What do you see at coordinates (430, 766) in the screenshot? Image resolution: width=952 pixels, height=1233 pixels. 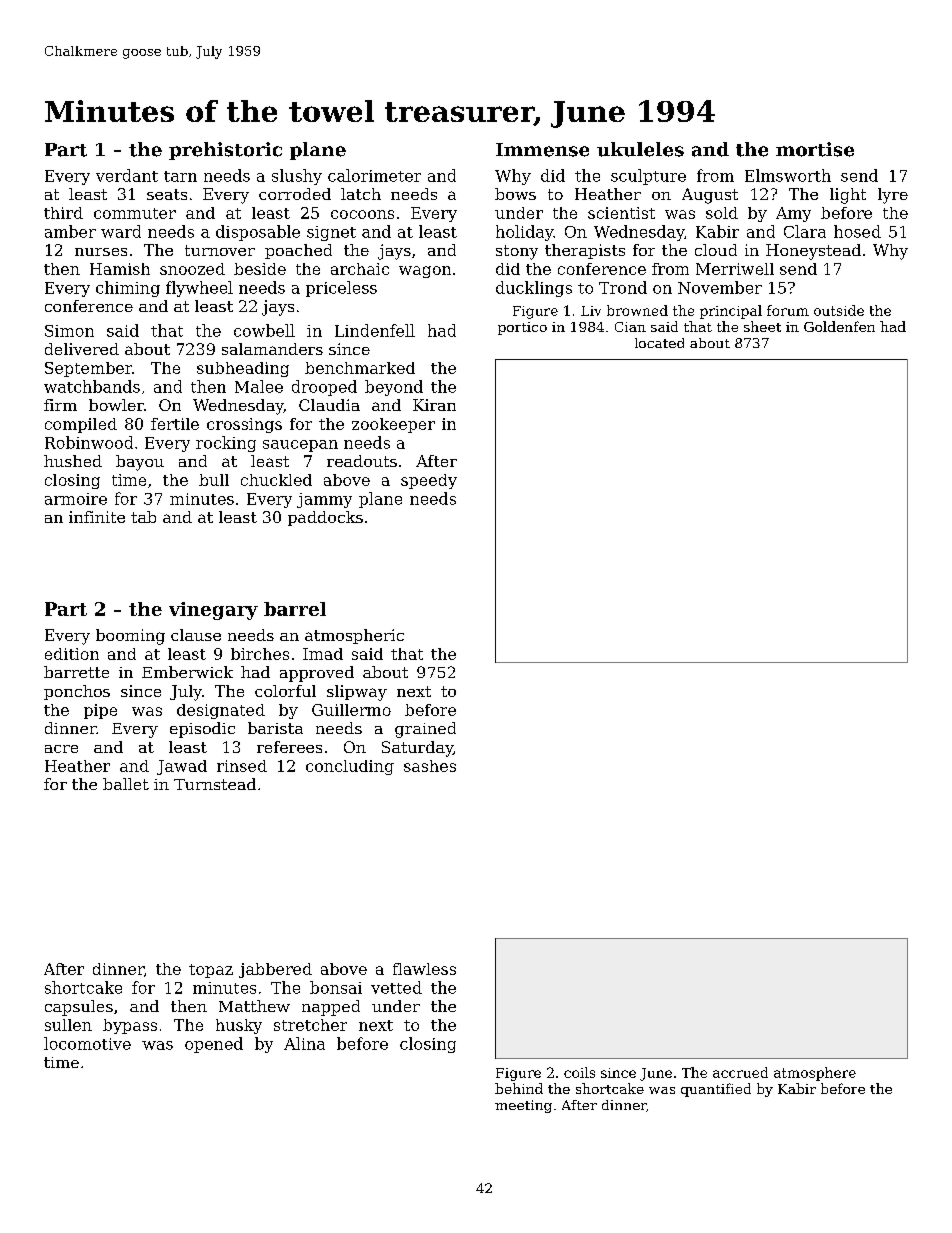 I see `sashes` at bounding box center [430, 766].
